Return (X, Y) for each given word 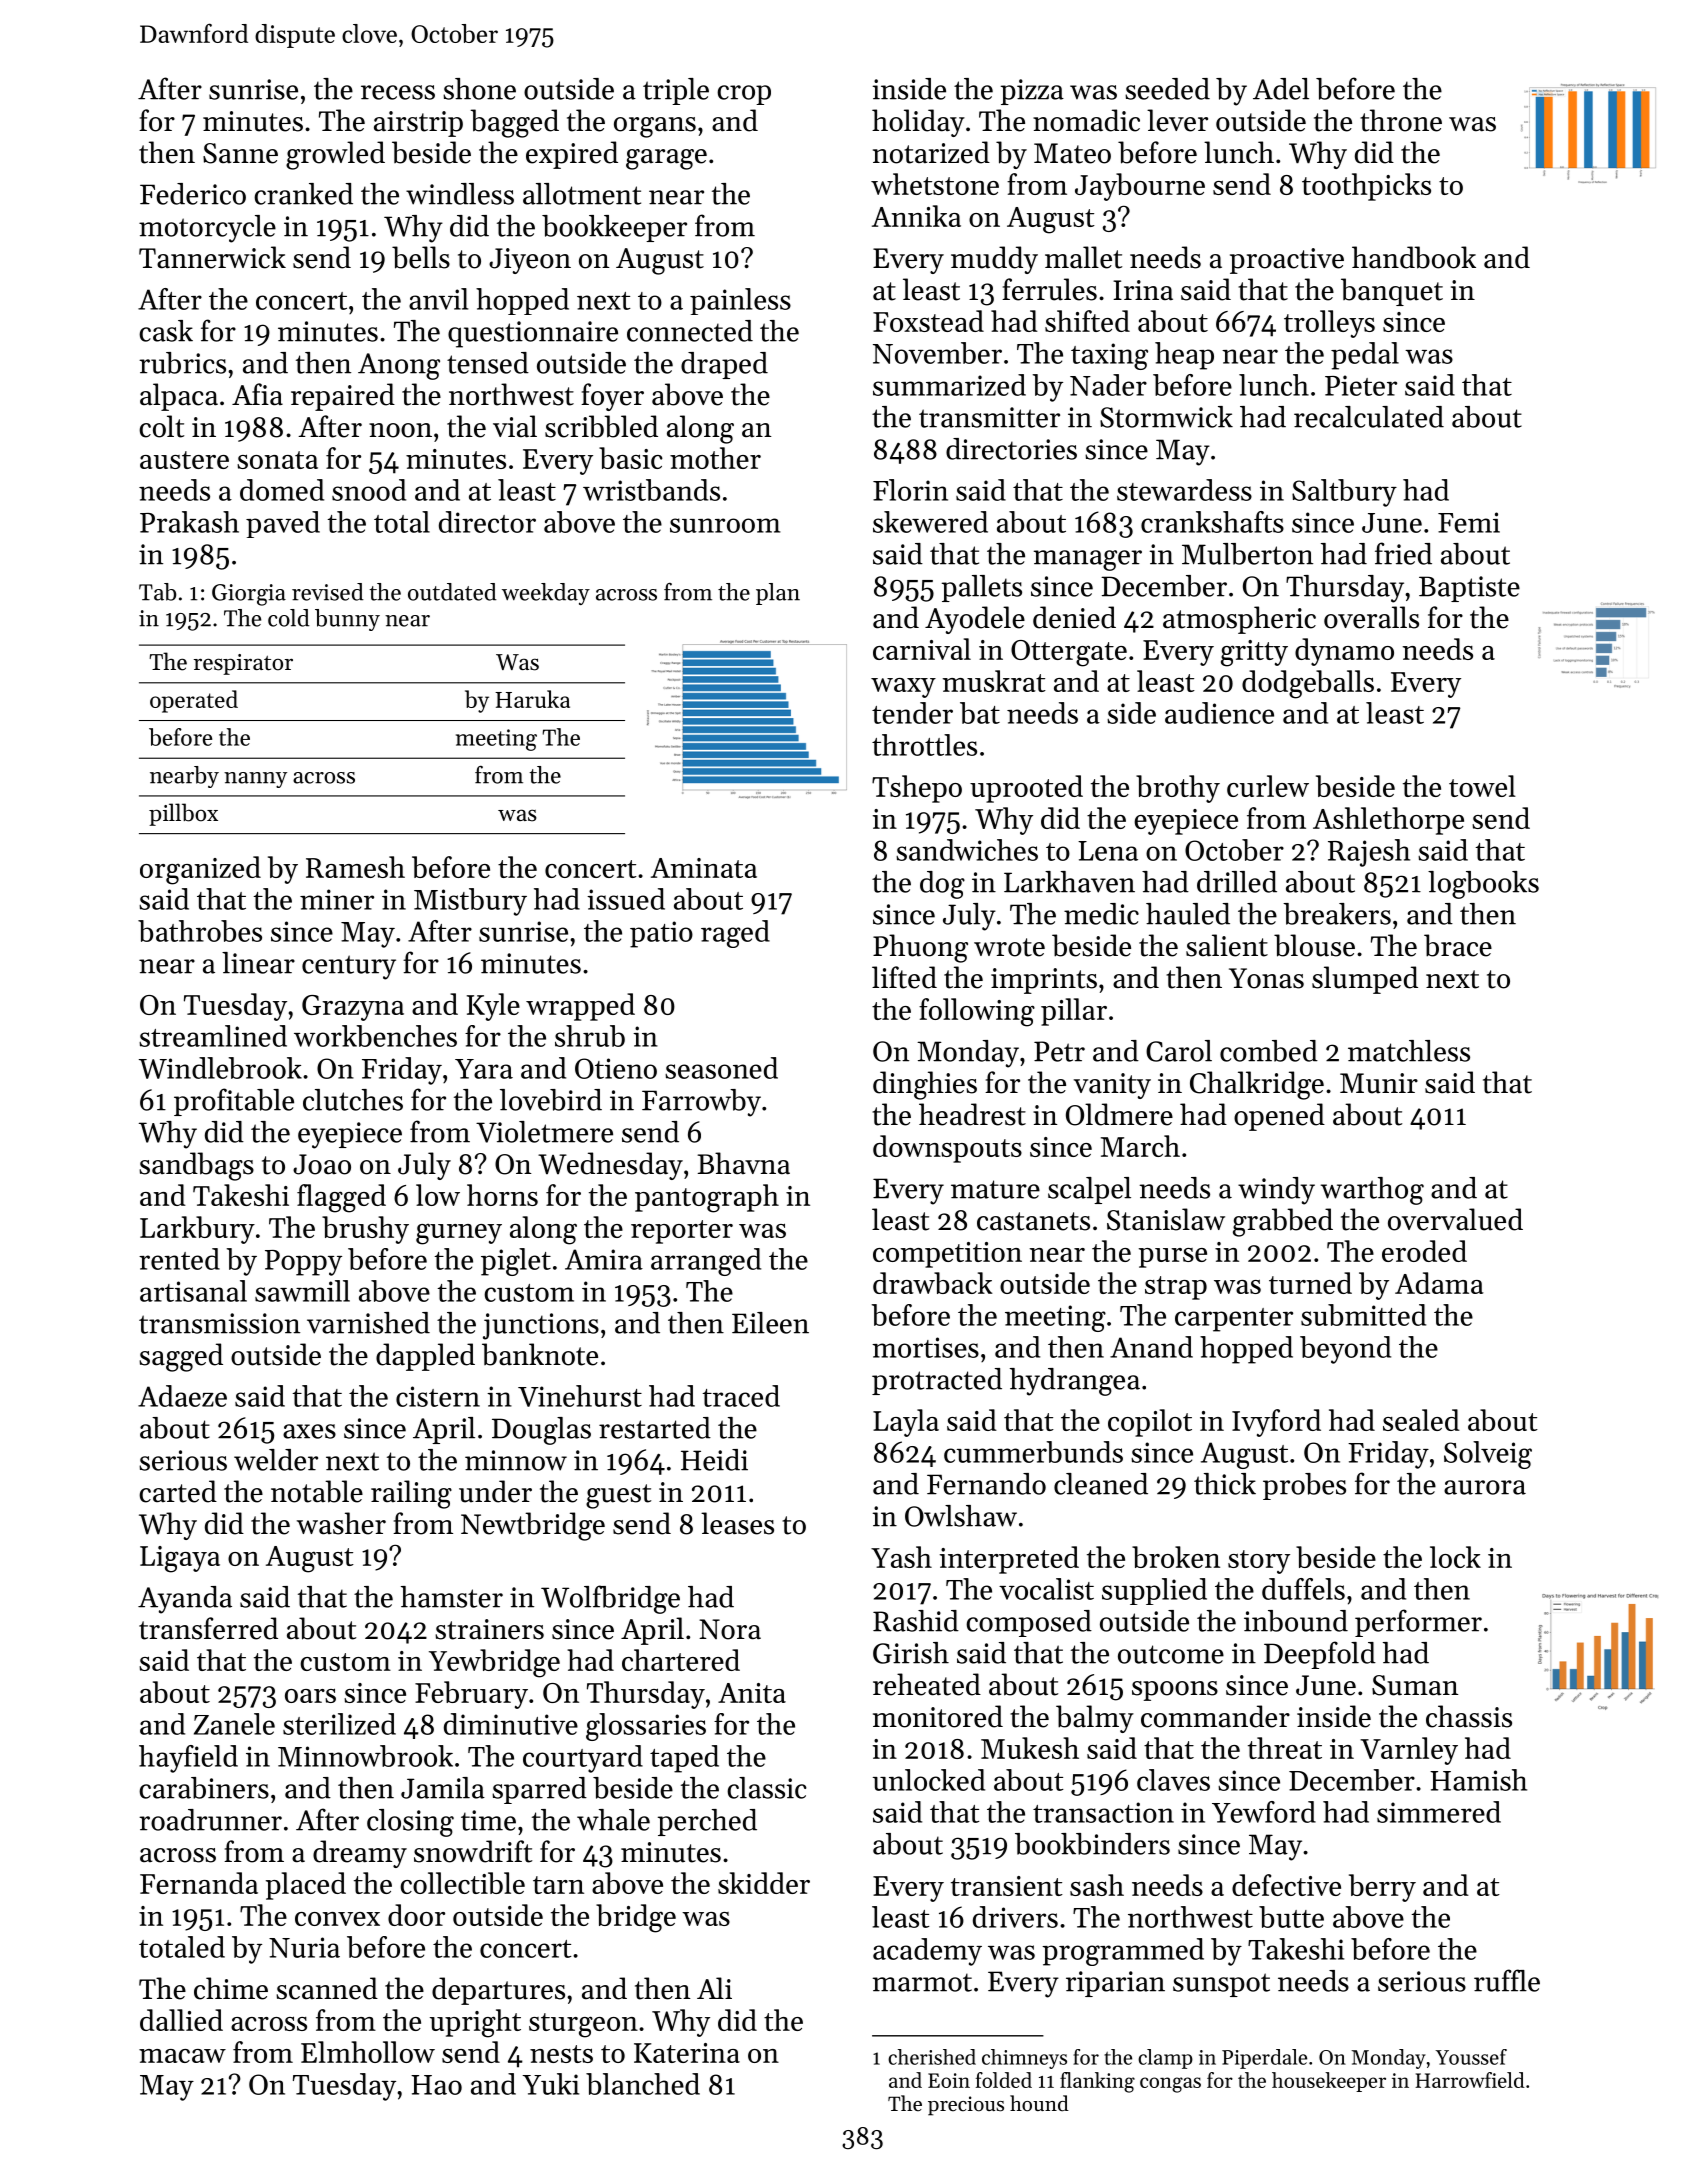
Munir (1379, 1083)
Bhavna (743, 1163)
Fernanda (199, 1883)
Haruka (532, 699)
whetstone (935, 184)
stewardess (1184, 490)
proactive (1287, 261)
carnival (922, 649)
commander (1215, 1716)
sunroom (725, 525)
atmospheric (1239, 620)
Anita (752, 1693)
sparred (539, 1790)
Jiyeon (530, 261)
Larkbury (197, 1230)
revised (328, 592)
